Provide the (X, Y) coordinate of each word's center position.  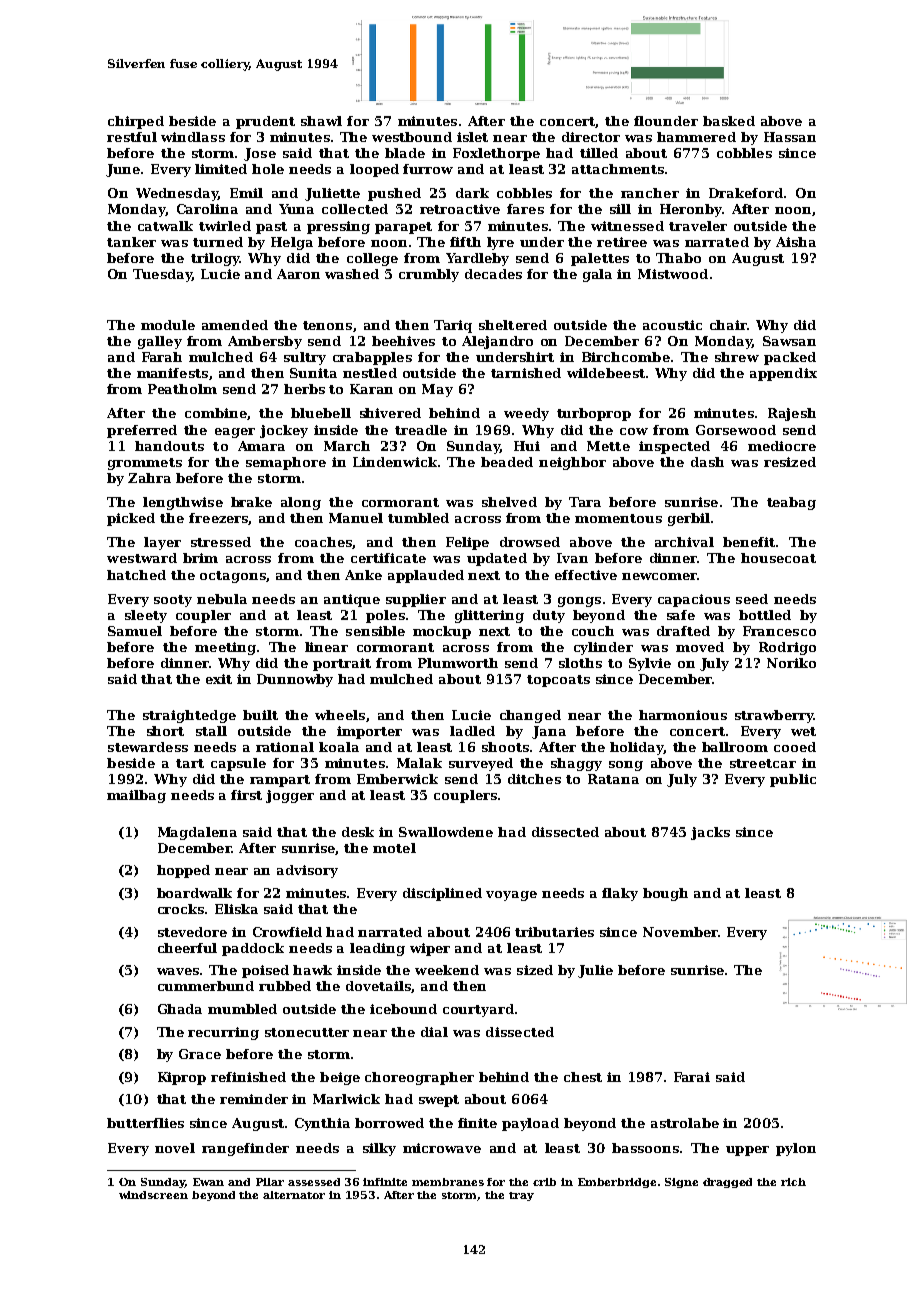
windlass (193, 137)
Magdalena (197, 833)
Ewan (208, 1182)
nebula (222, 599)
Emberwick (397, 779)
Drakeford (746, 193)
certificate (388, 558)
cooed (795, 747)
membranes (448, 1182)
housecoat (778, 558)
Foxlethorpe (496, 154)
